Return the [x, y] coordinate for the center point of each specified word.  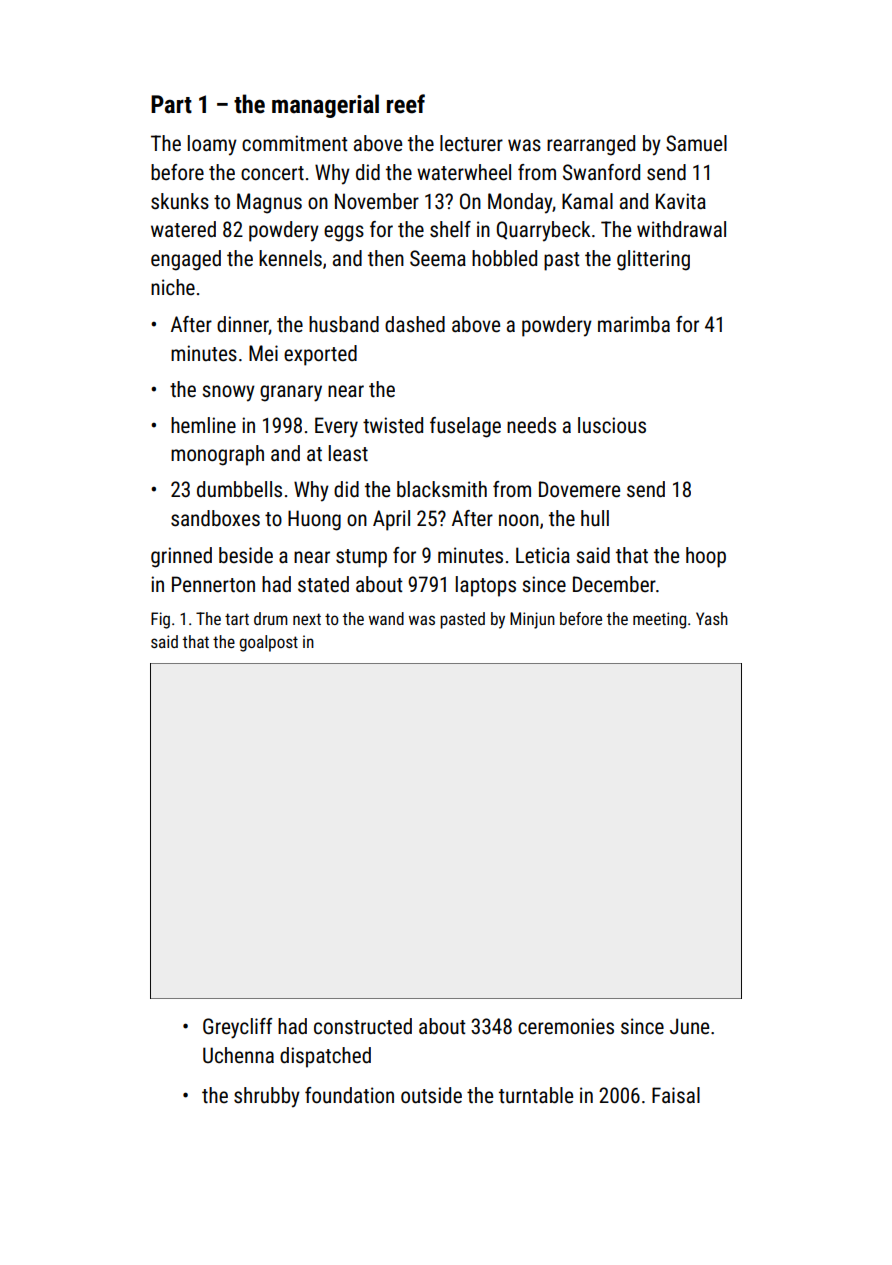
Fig [160, 620]
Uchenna [238, 1055]
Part [171, 104]
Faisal [676, 1095]
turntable [536, 1095]
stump [361, 558]
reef [406, 104]
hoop [706, 557]
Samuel [696, 143]
